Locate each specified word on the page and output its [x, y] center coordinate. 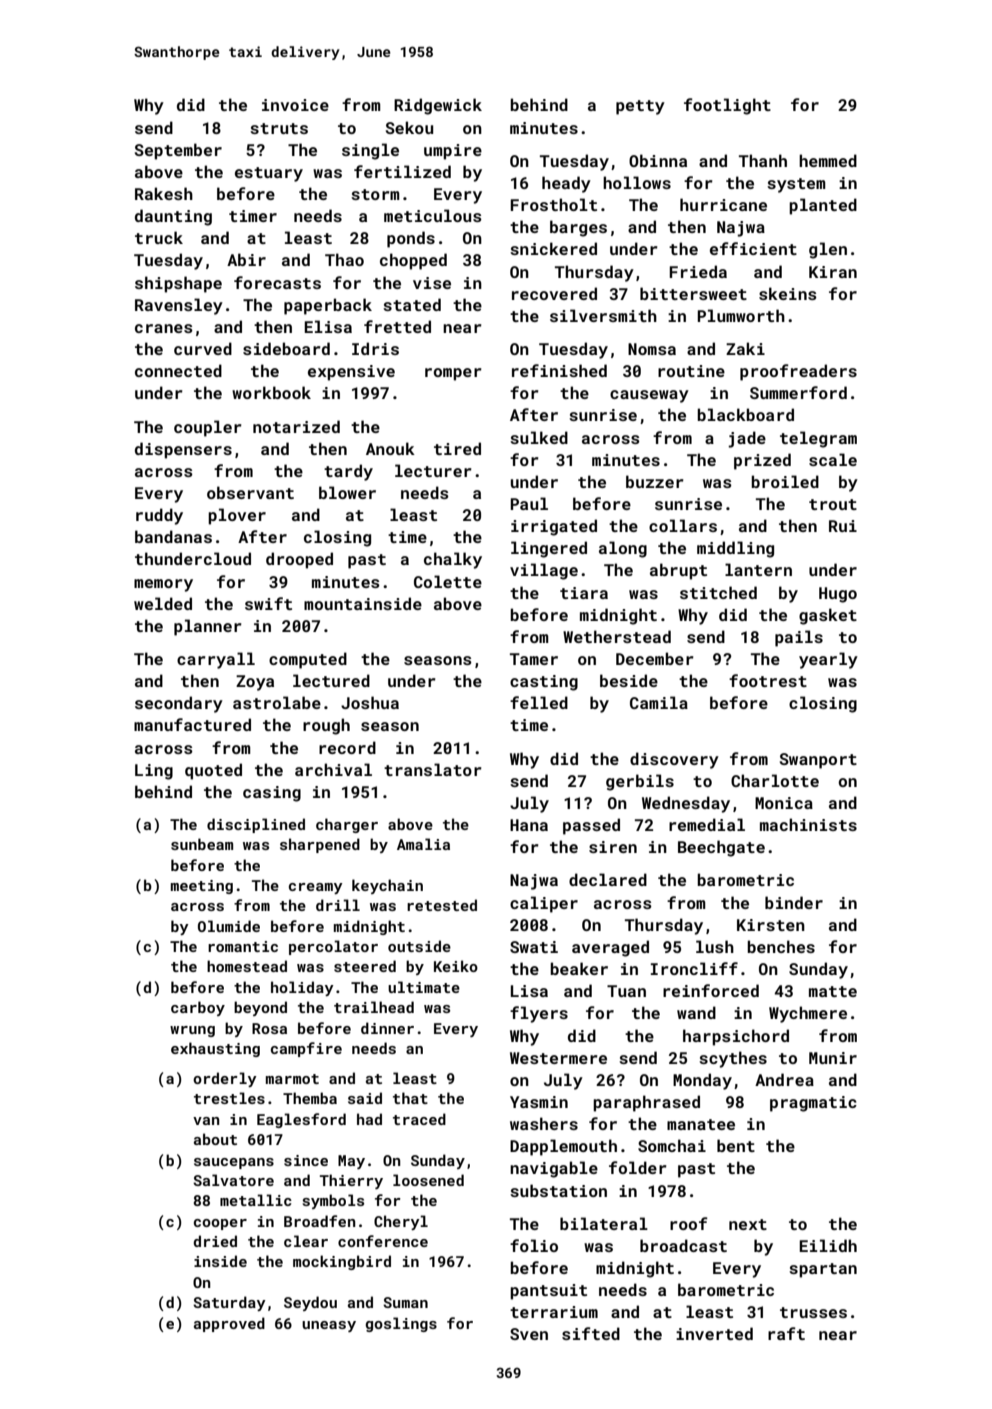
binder [794, 902]
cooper [220, 1224]
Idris [375, 348]
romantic [243, 946]
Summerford [798, 392]
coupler [208, 428]
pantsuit [548, 1292]
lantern [758, 569]
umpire [453, 152]
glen [828, 250]
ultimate [424, 987]
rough [326, 726]
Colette [448, 581]
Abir [246, 259]
